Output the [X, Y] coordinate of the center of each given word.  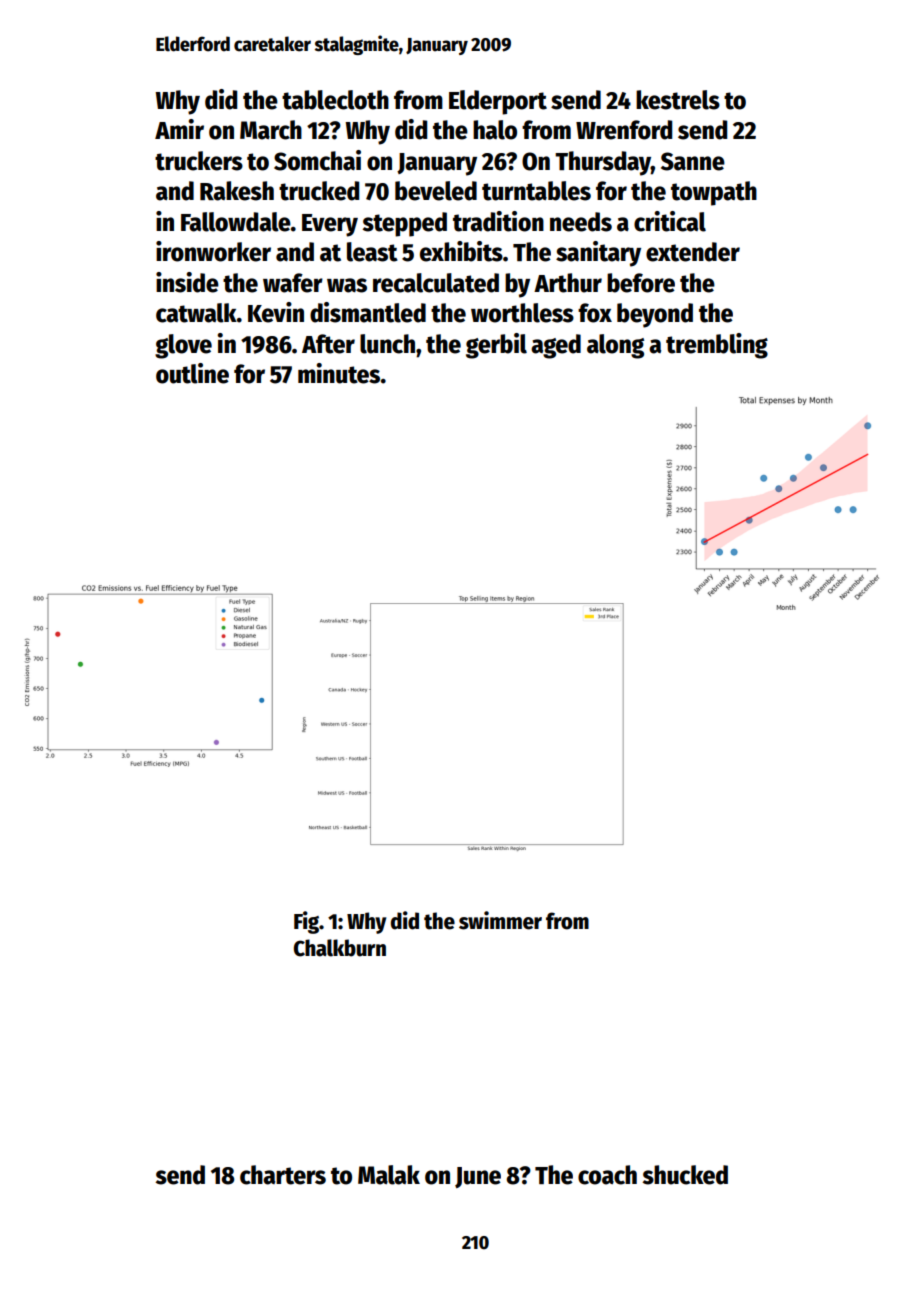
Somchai [317, 160]
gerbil [496, 346]
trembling [717, 346]
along [615, 346]
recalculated [436, 283]
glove [183, 346]
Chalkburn [340, 948]
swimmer [500, 920]
